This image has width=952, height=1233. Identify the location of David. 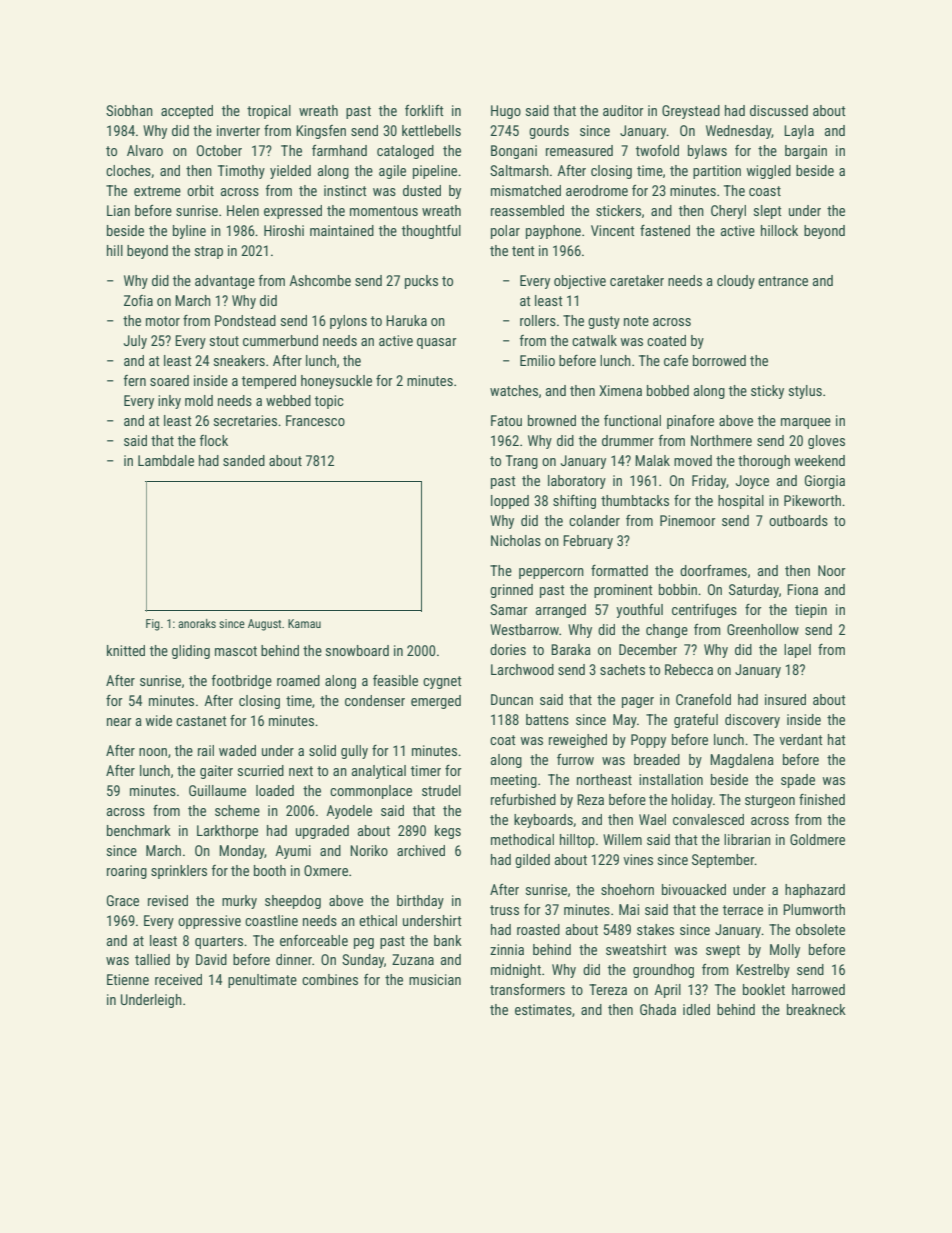
(211, 959).
